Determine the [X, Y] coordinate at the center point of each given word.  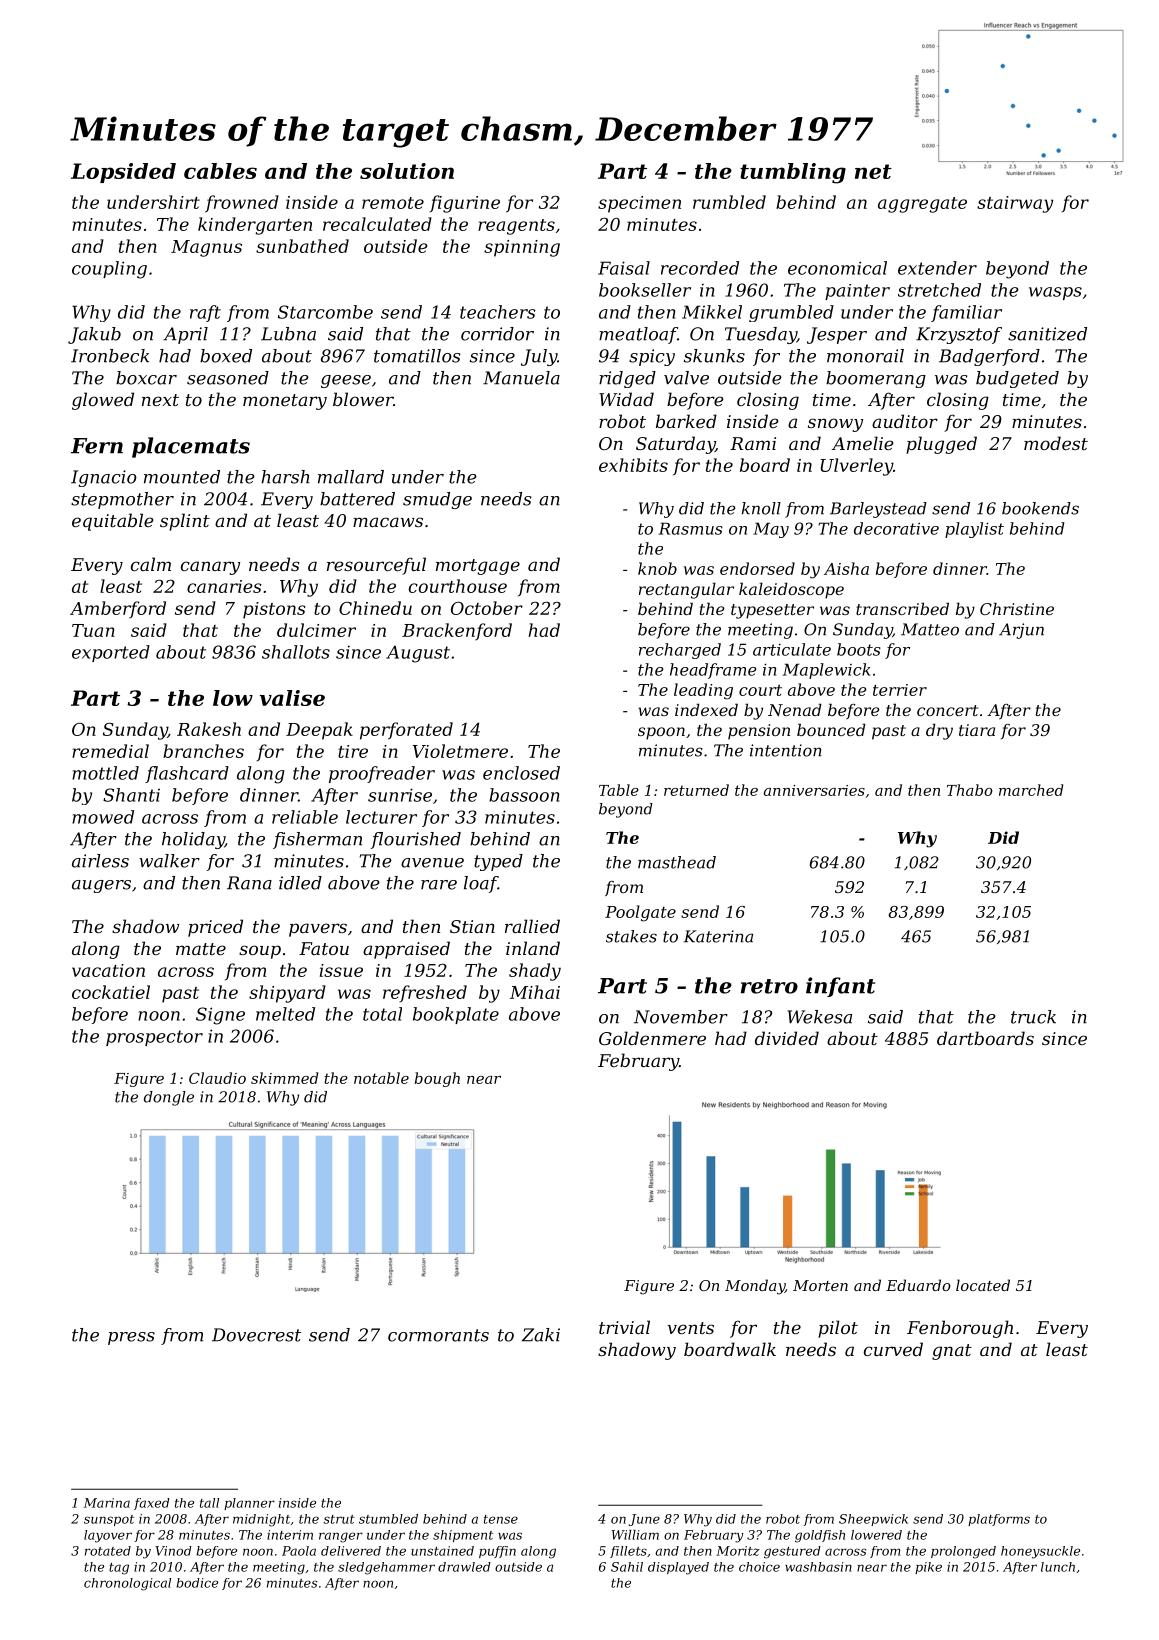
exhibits [633, 465]
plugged [941, 445]
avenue [432, 863]
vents [691, 1328]
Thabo [970, 790]
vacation [108, 970]
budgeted [1017, 379]
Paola [299, 1551]
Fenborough [960, 1329]
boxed [226, 356]
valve [686, 378]
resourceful [376, 566]
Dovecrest [256, 1335]
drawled [464, 1567]
